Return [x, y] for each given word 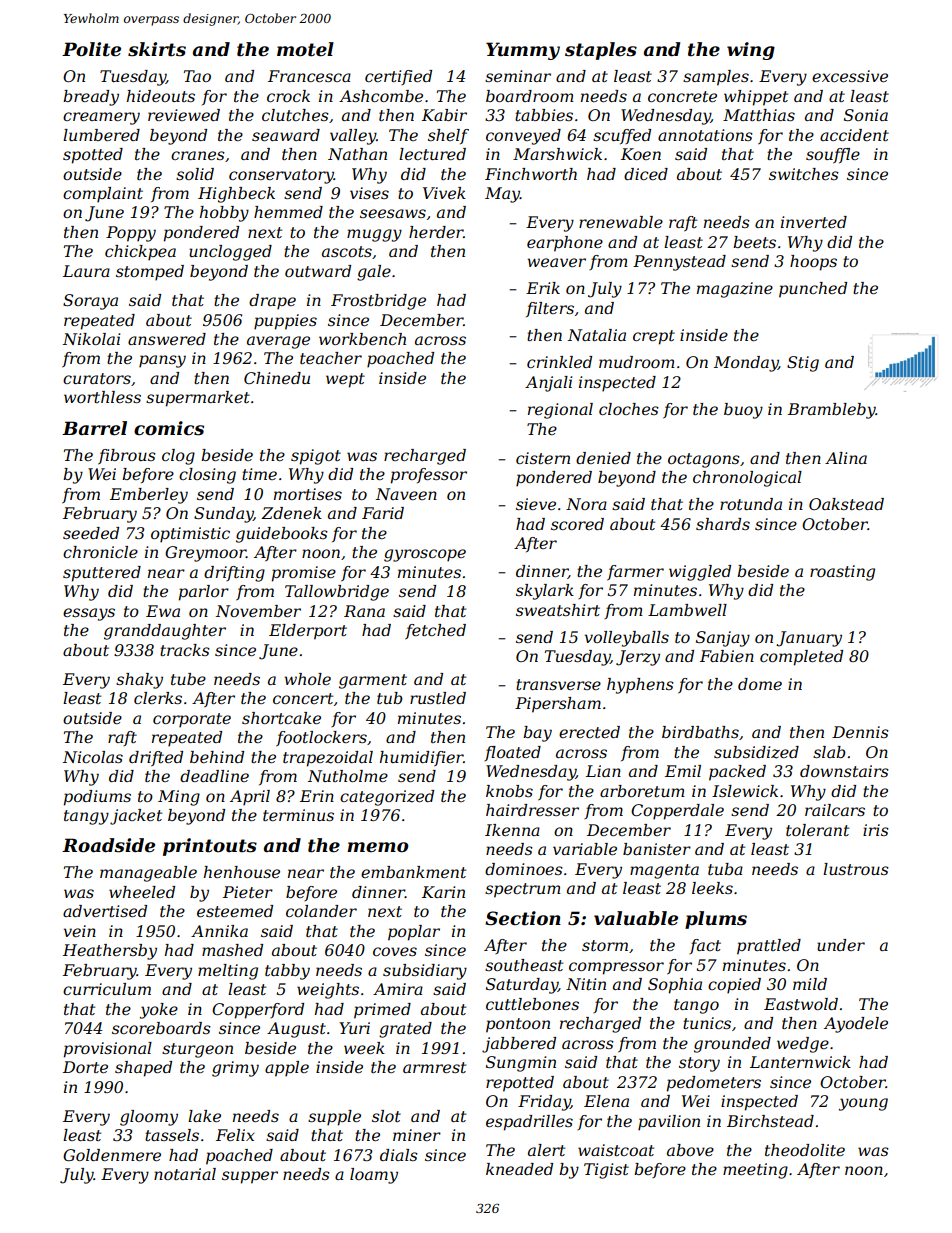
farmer [635, 573]
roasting [842, 573]
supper [250, 1177]
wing [751, 51]
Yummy [523, 51]
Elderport [308, 632]
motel [305, 49]
